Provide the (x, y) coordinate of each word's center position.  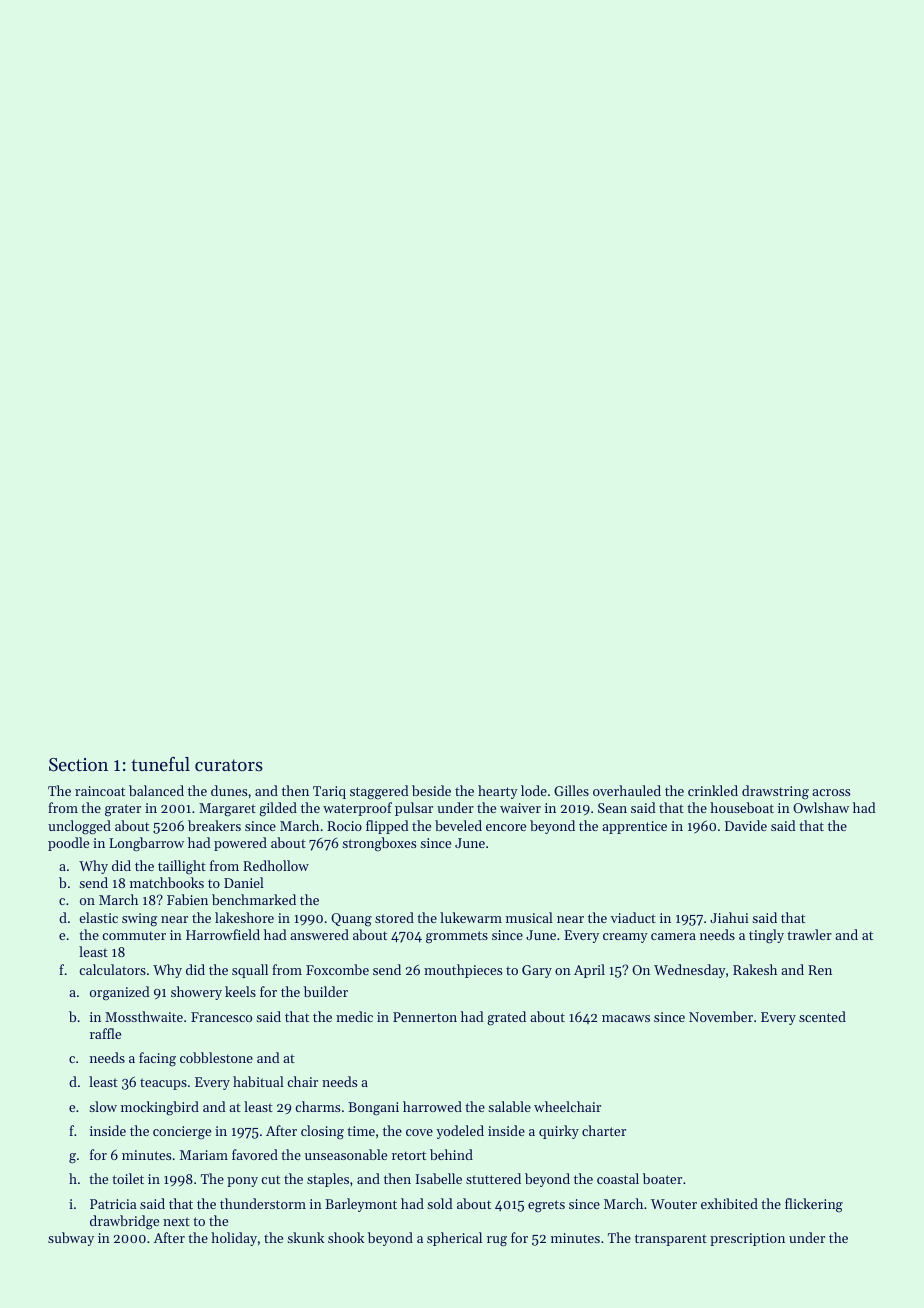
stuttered (493, 1178)
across (831, 792)
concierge (182, 1133)
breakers (214, 825)
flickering (814, 1205)
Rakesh (755, 969)
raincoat (100, 791)
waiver (520, 808)
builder (326, 991)
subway (71, 1239)
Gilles (571, 790)
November (721, 1016)
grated (506, 1018)
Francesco (221, 1017)
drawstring (775, 792)
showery (196, 993)
